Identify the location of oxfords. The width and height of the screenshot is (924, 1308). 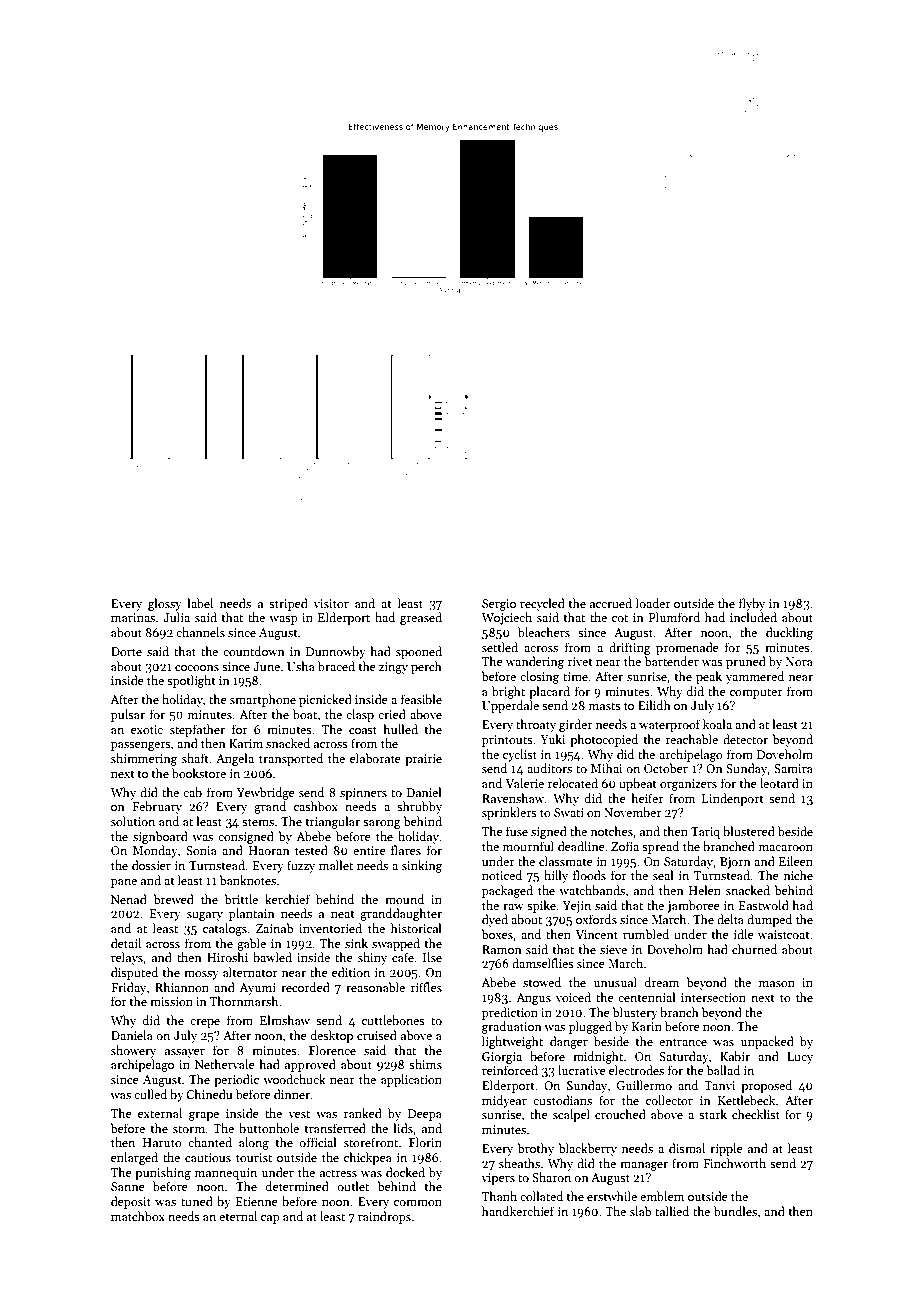
(596, 919).
